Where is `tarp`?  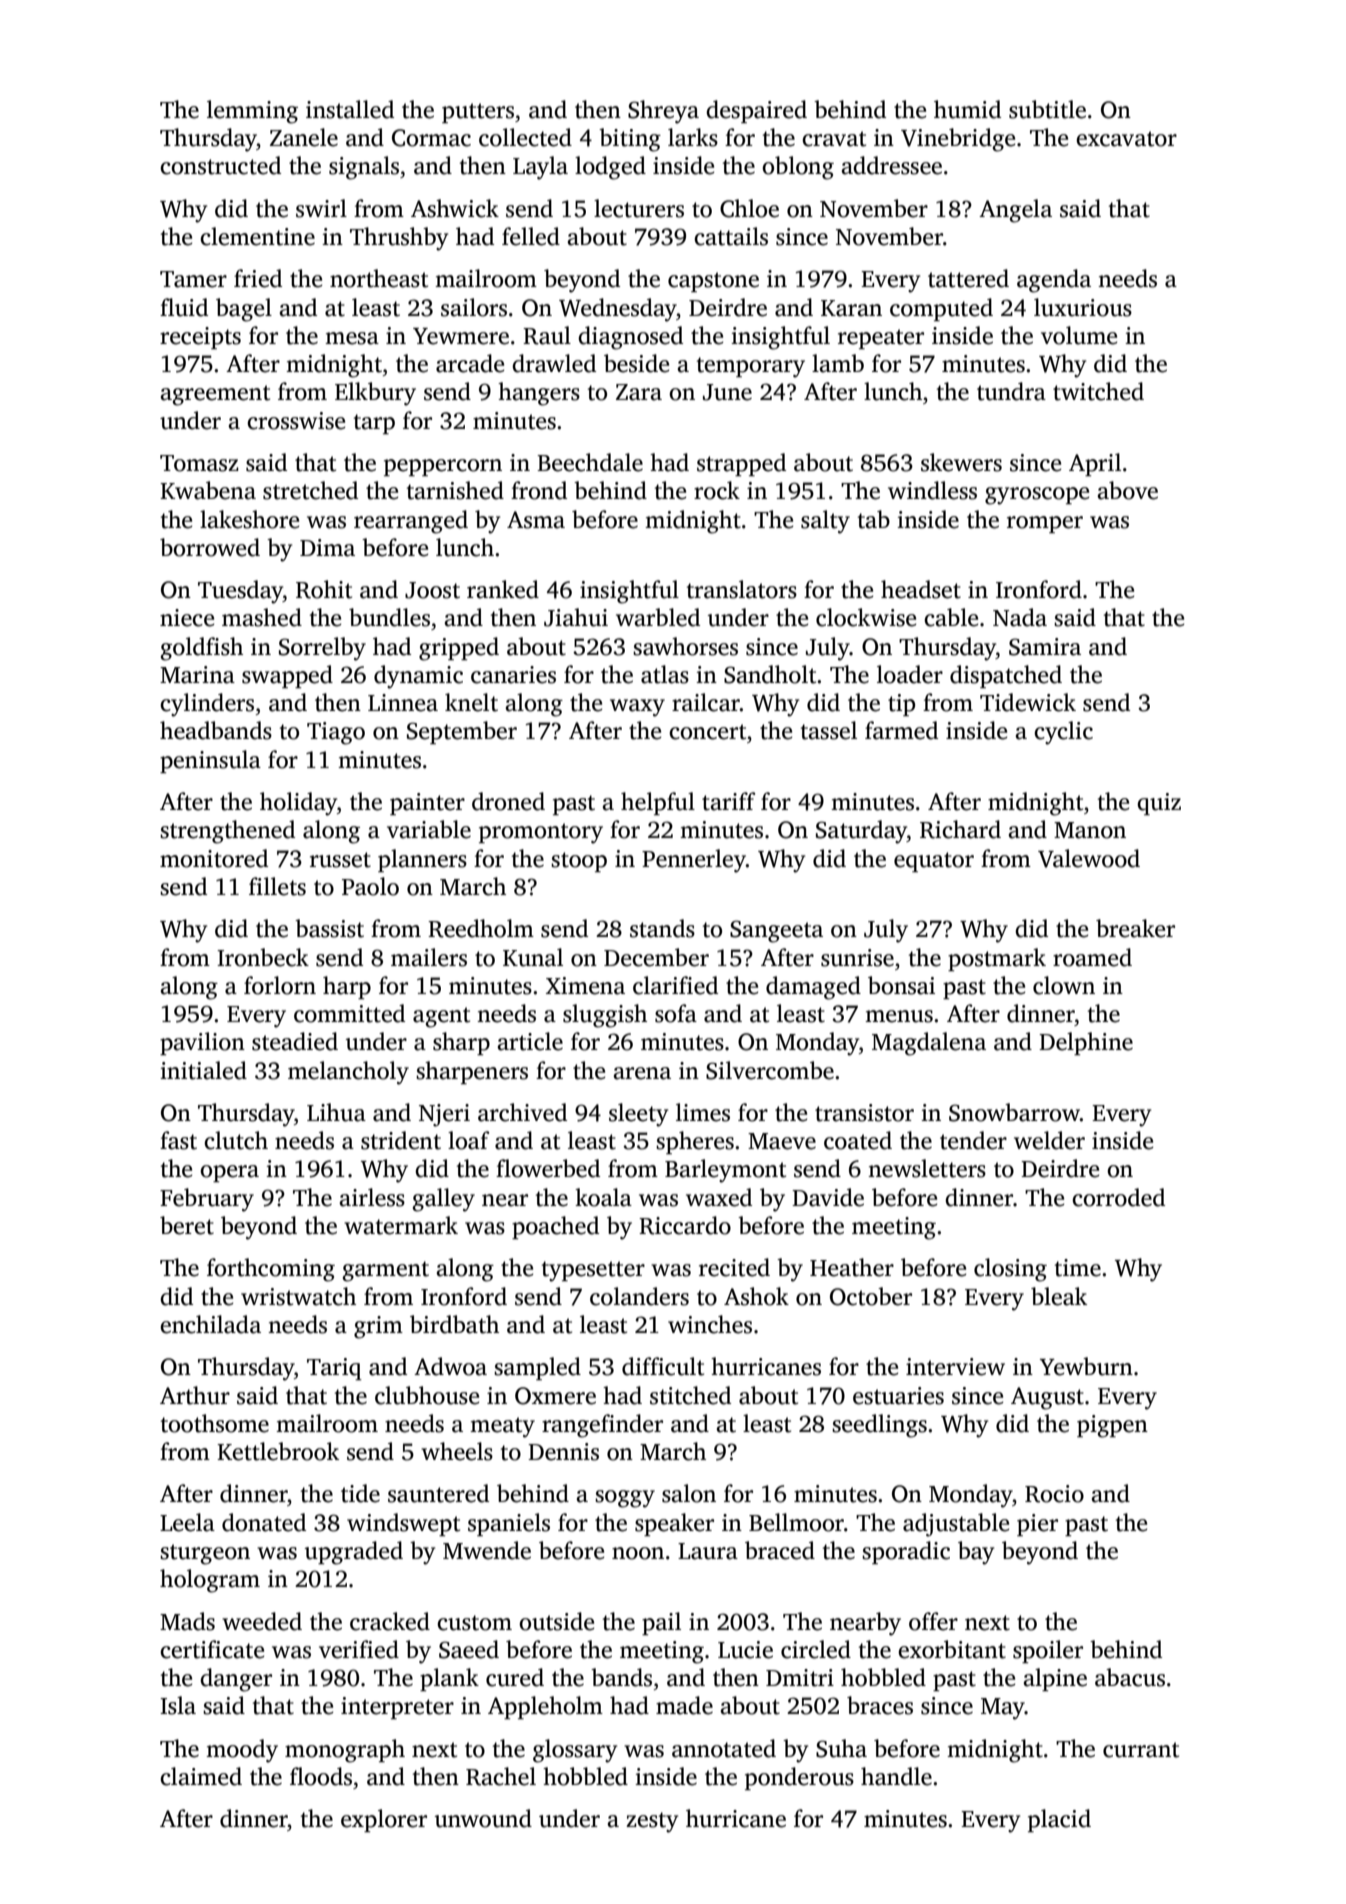 tarp is located at coordinates (374, 424).
